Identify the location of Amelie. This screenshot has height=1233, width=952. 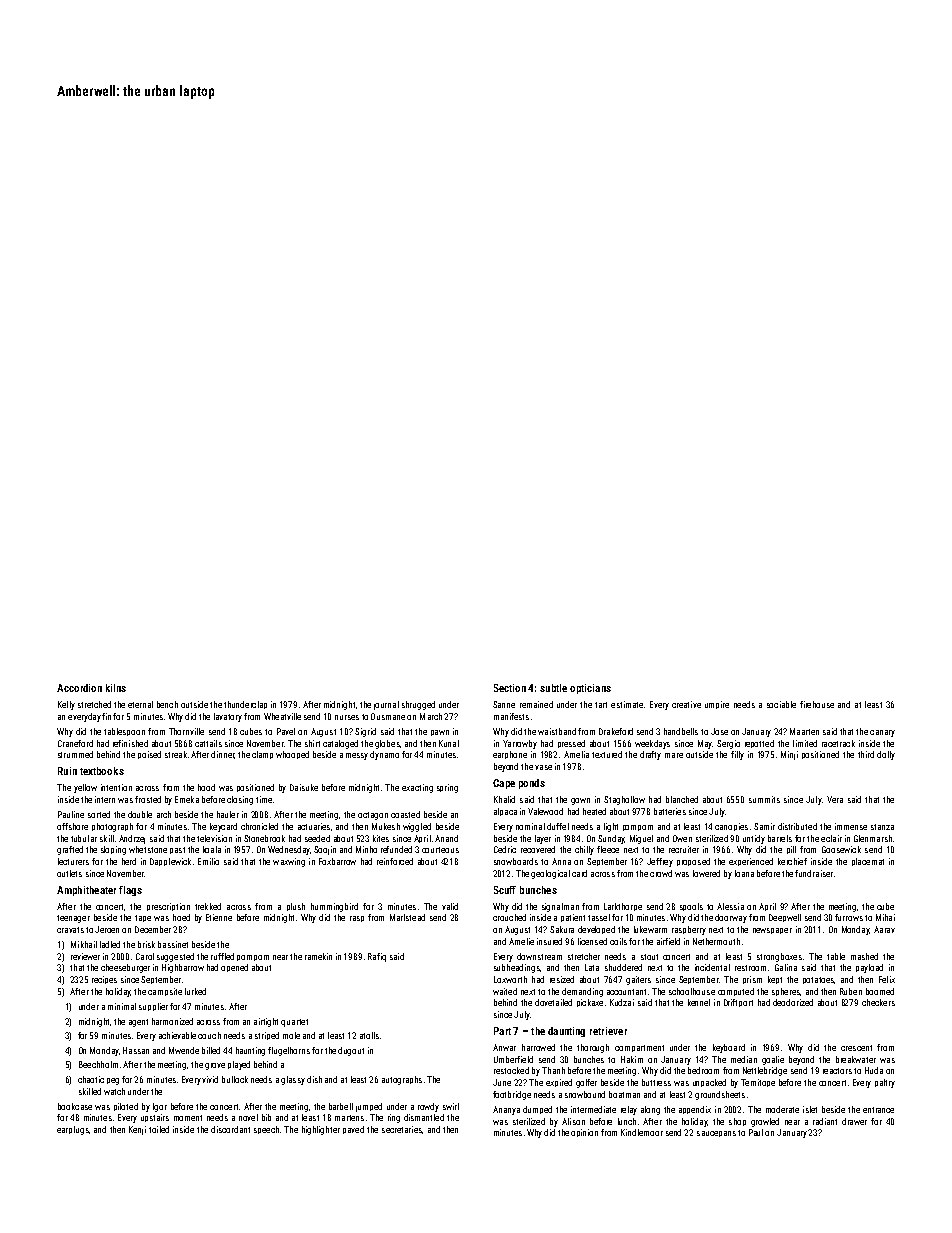
(521, 941).
